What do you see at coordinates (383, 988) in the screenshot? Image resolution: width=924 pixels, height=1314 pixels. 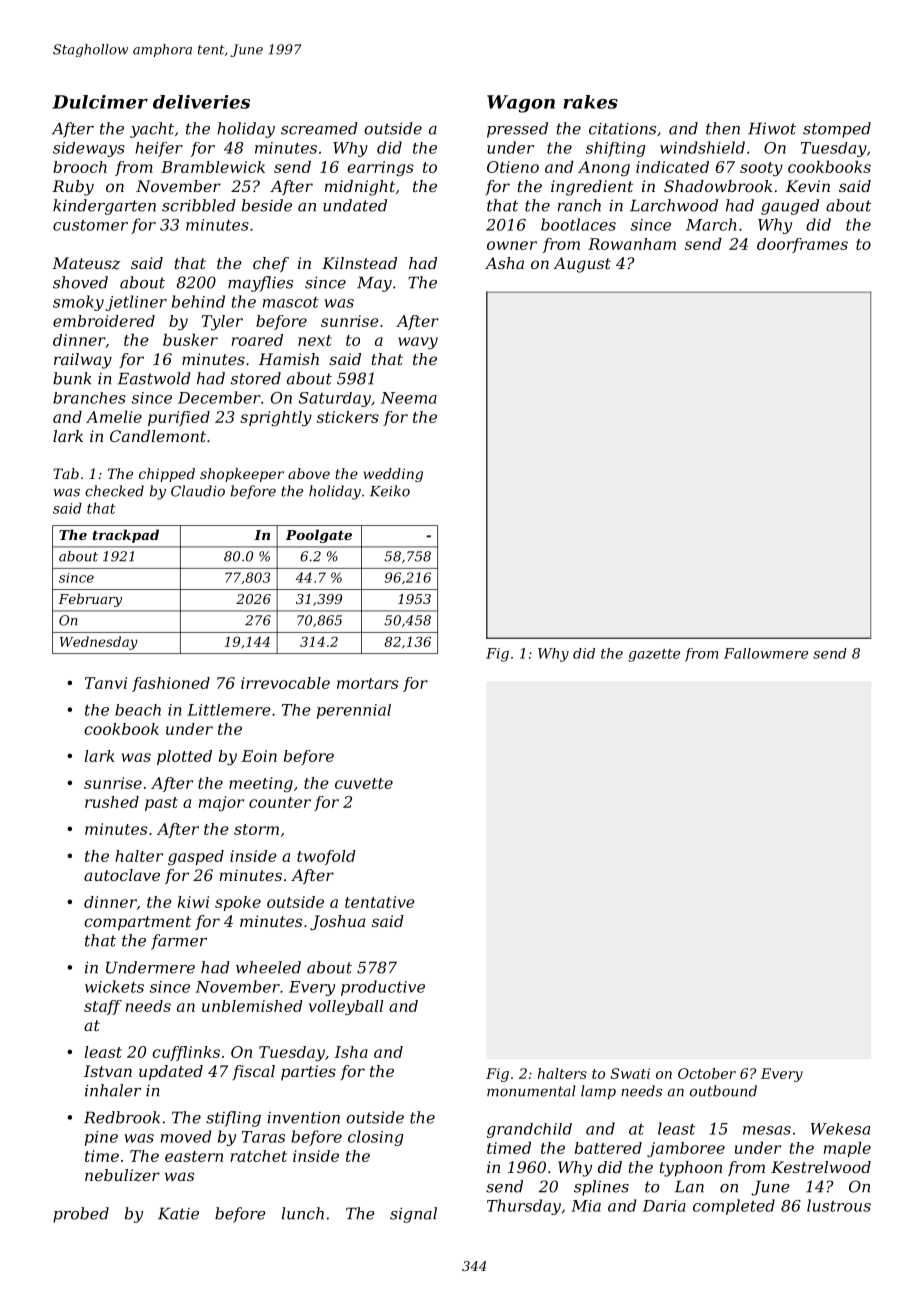 I see `productive` at bounding box center [383, 988].
